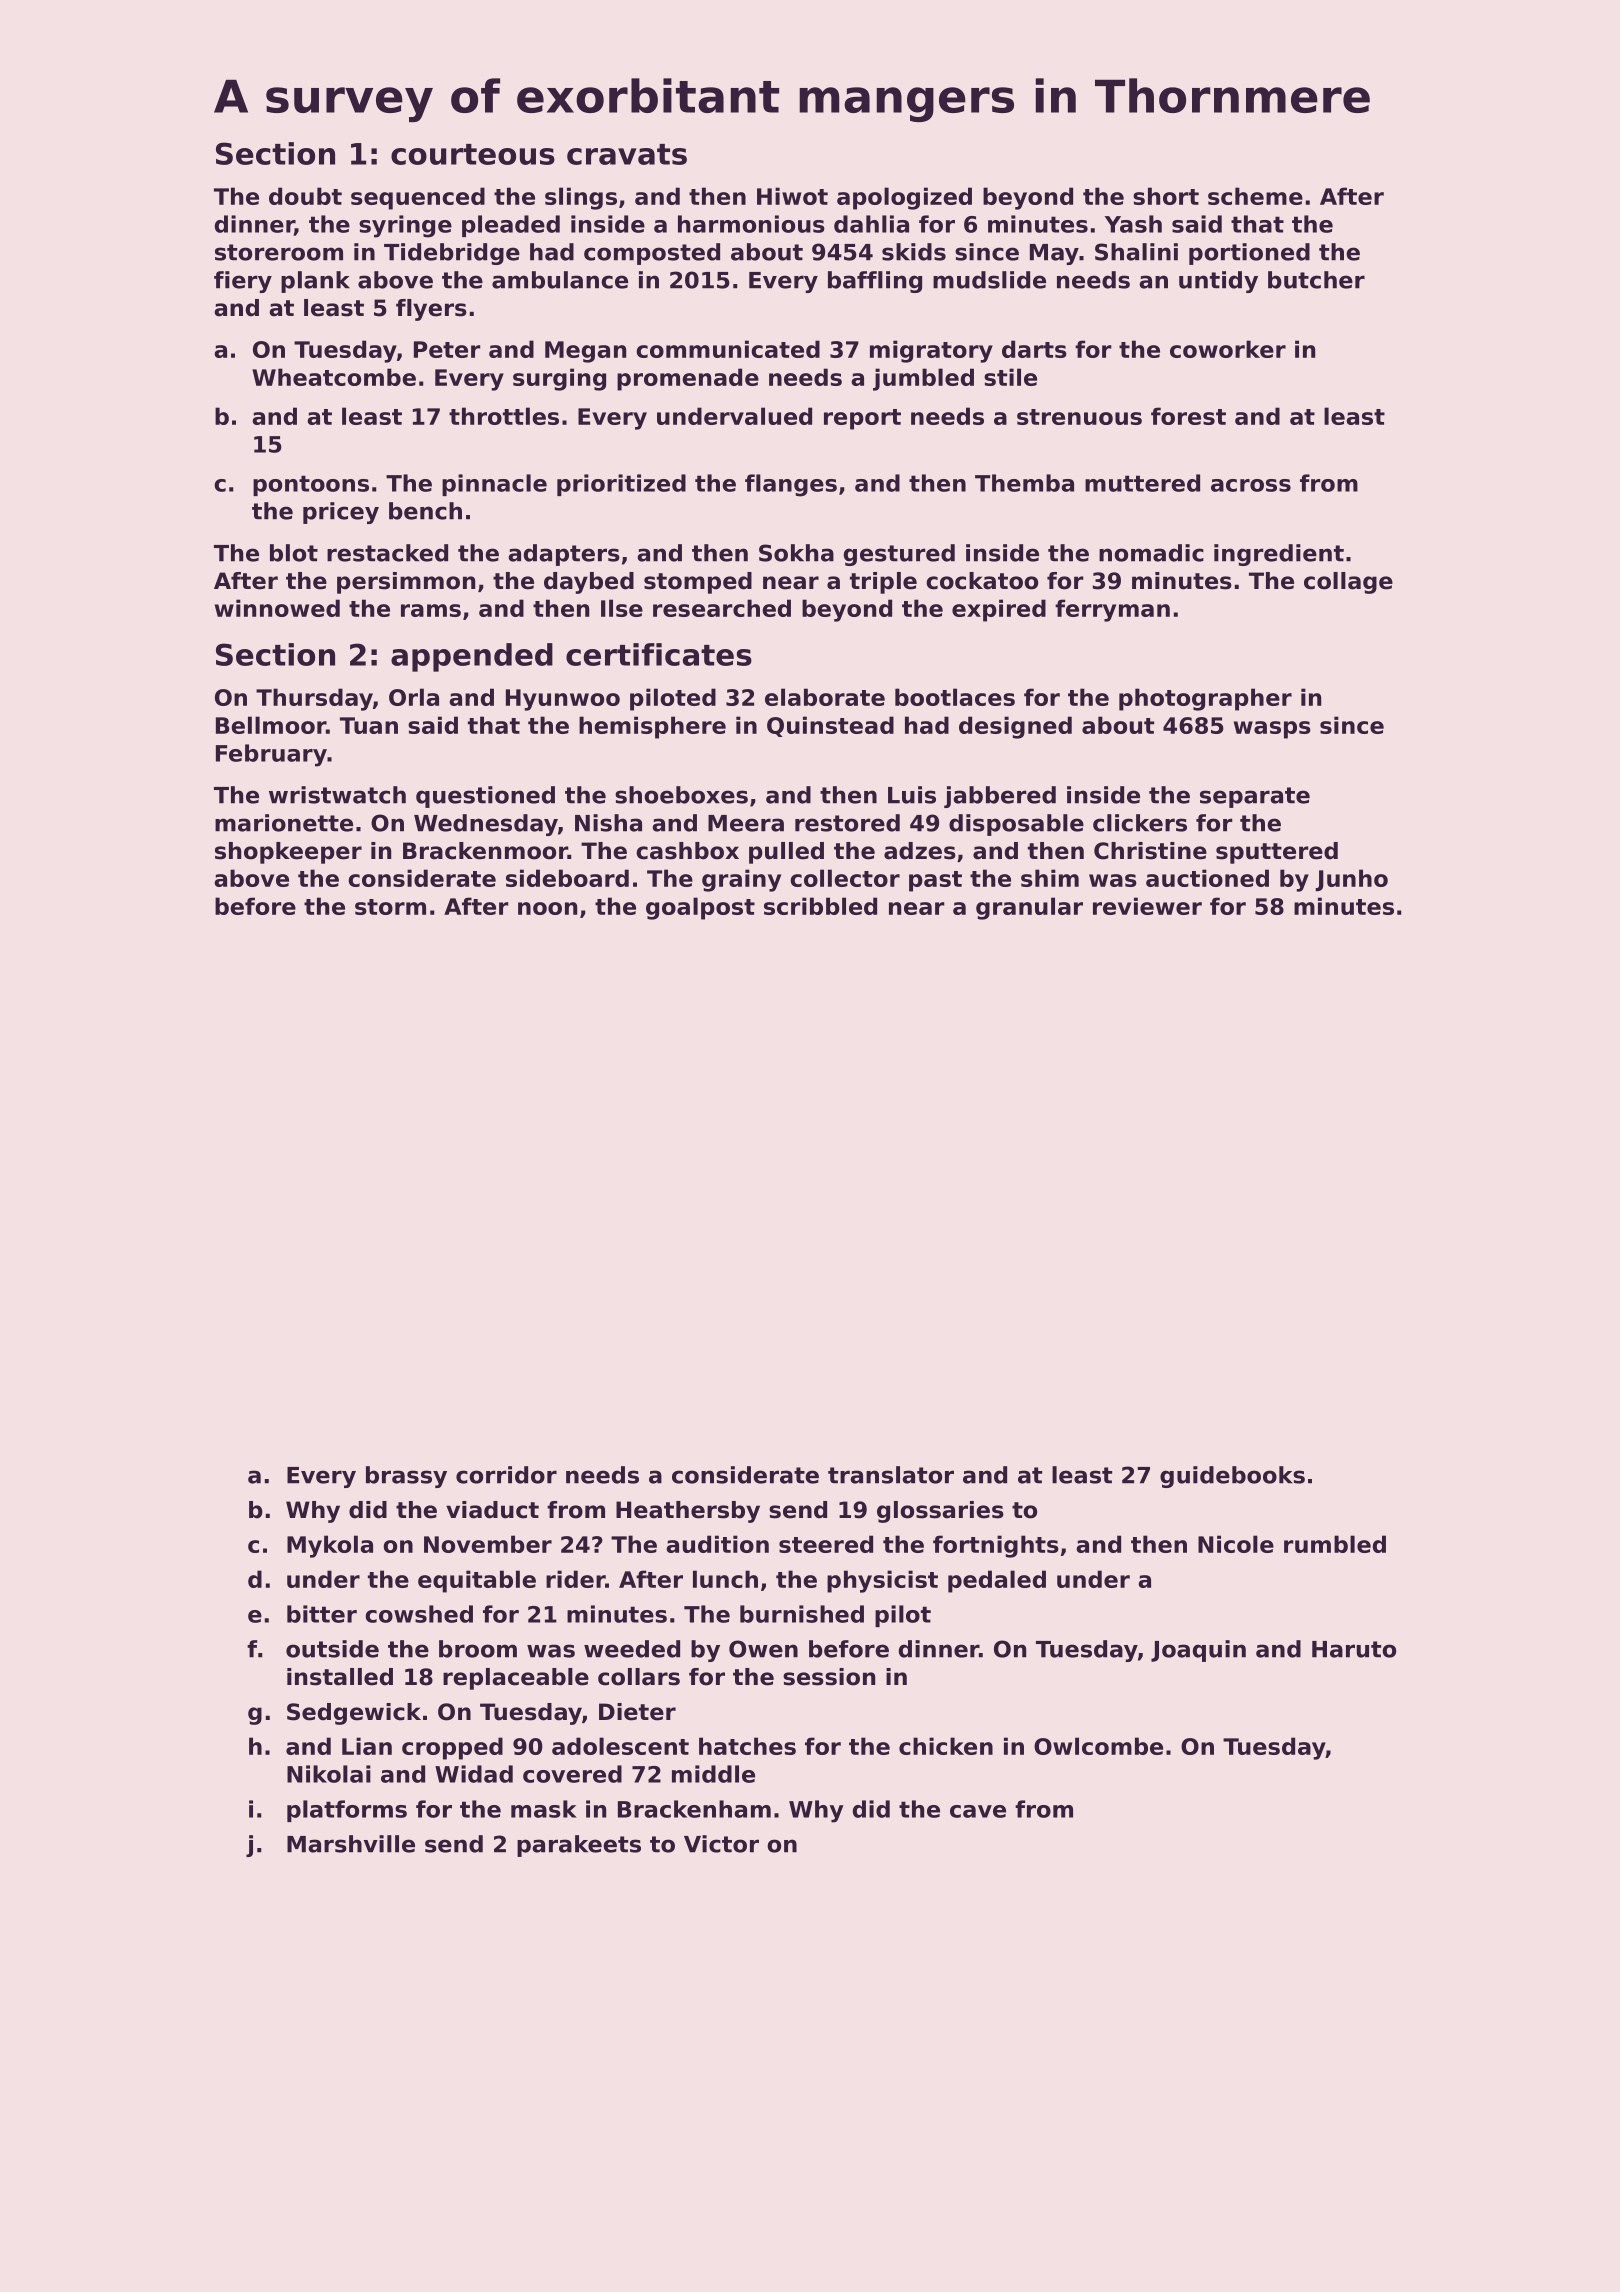 Image resolution: width=1620 pixels, height=2292 pixels. Describe the element at coordinates (390, 907) in the screenshot. I see `storm` at that location.
